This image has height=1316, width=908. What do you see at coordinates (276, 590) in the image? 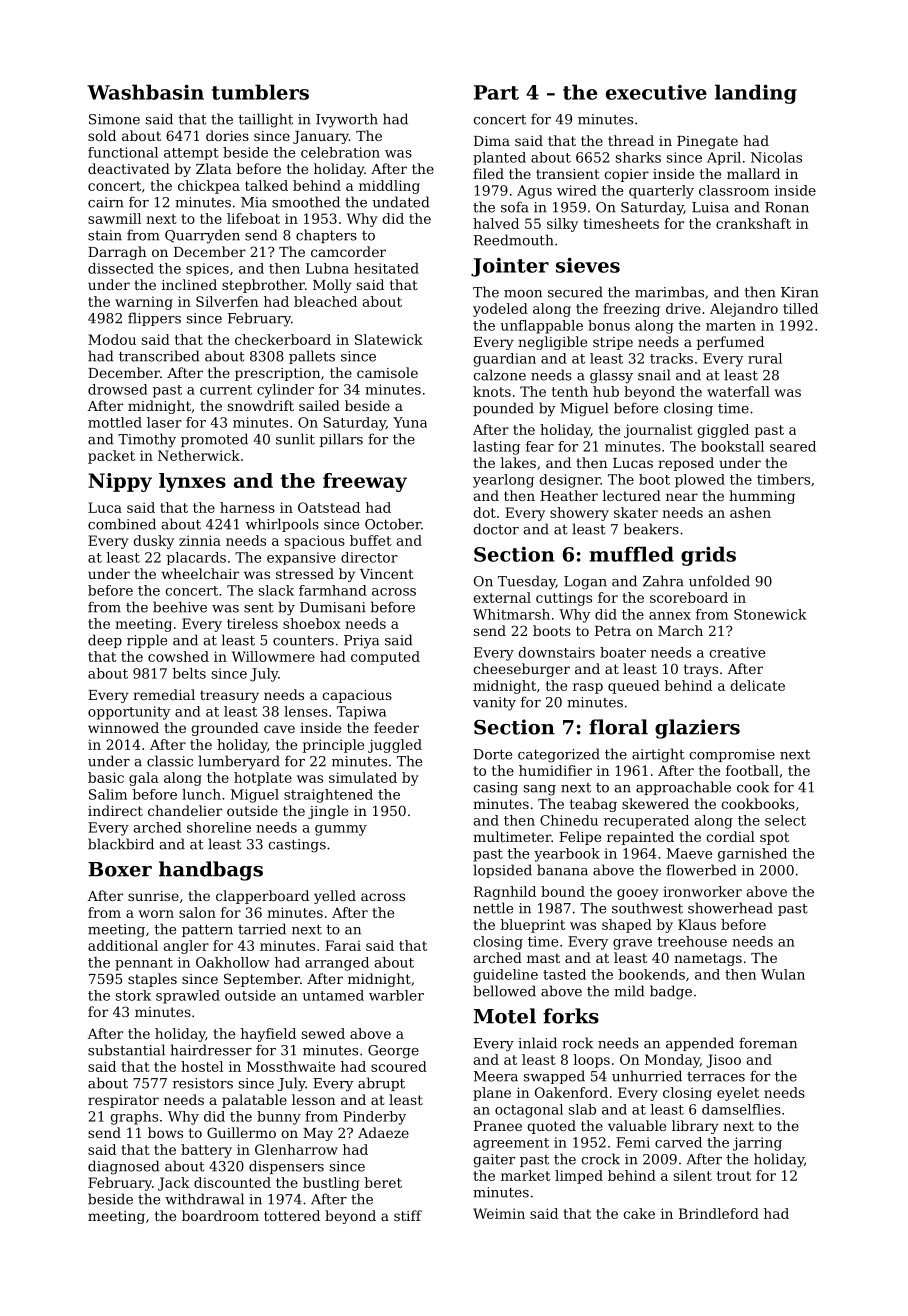
I see `slack` at bounding box center [276, 590].
